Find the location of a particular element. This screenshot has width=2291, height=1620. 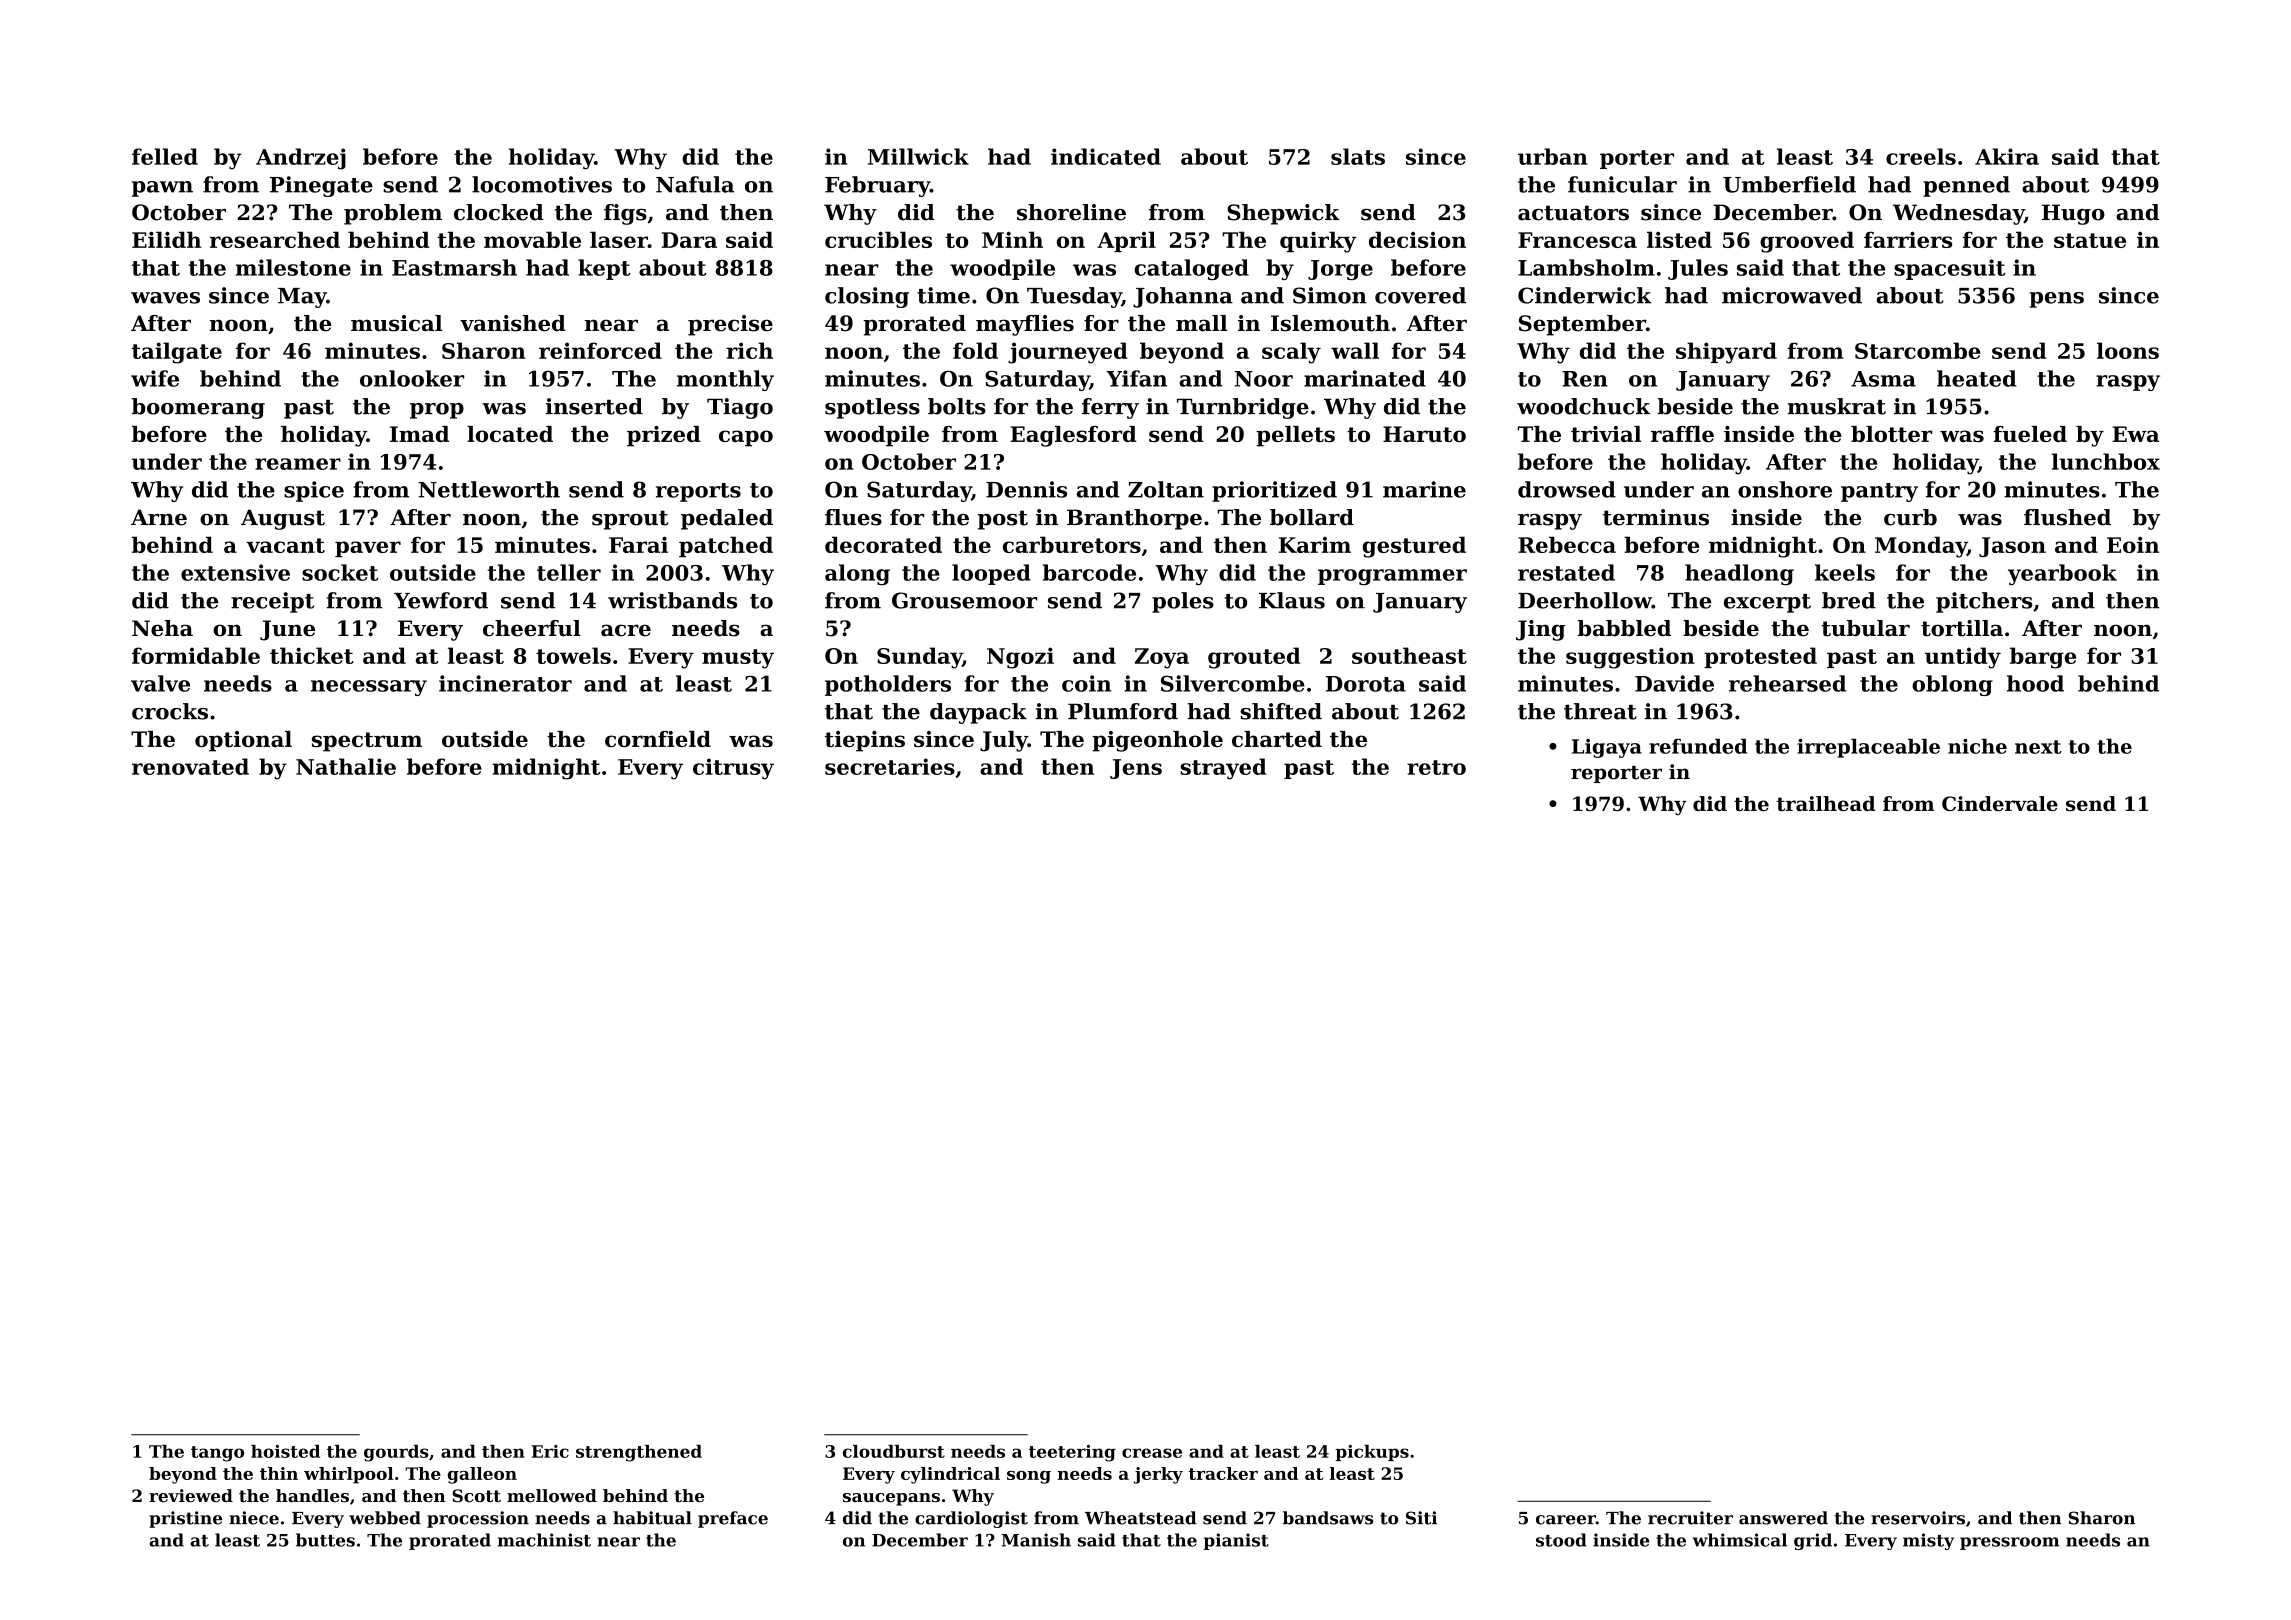

rich is located at coordinates (749, 350).
